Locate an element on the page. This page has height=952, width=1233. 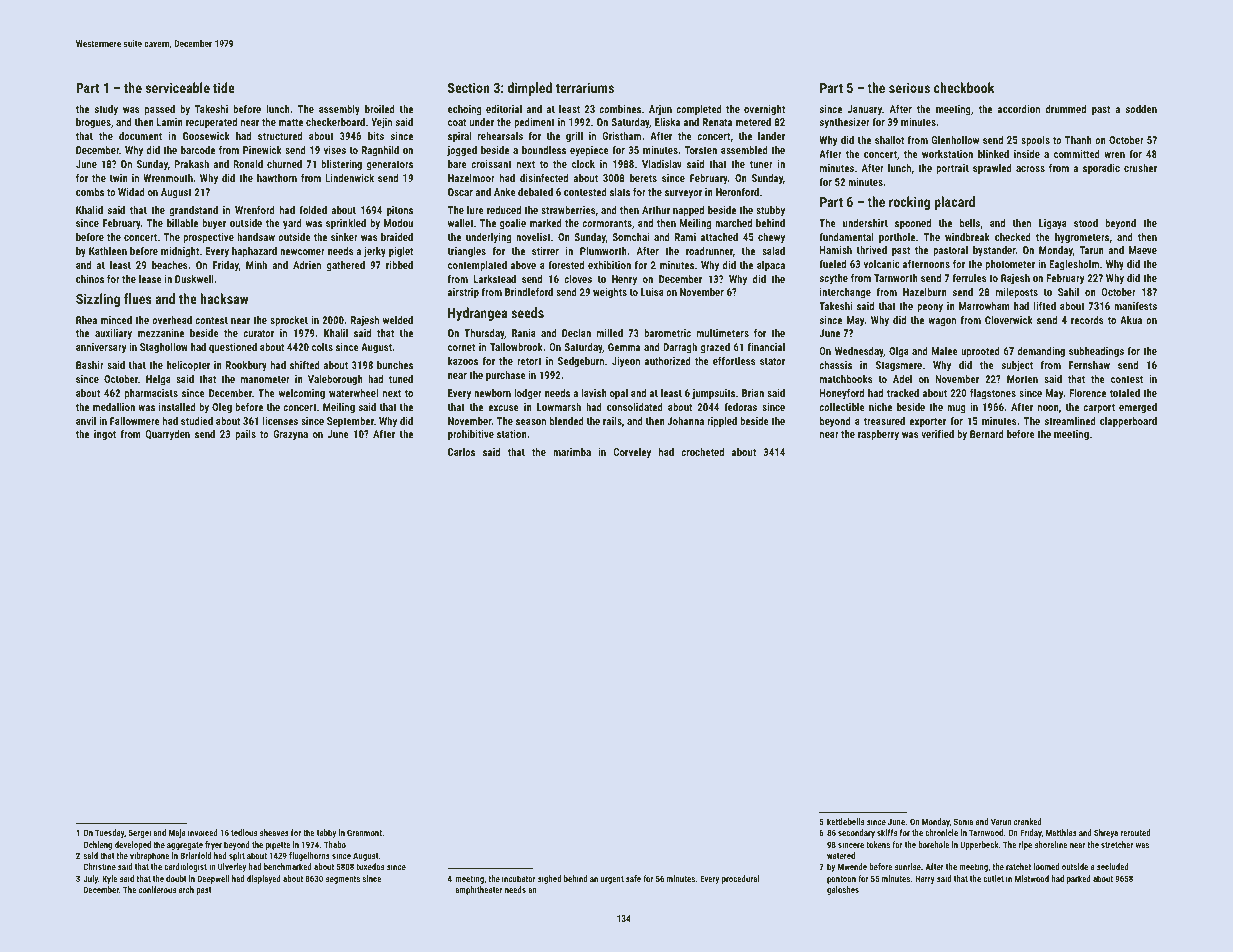
Tuesday is located at coordinates (110, 833).
